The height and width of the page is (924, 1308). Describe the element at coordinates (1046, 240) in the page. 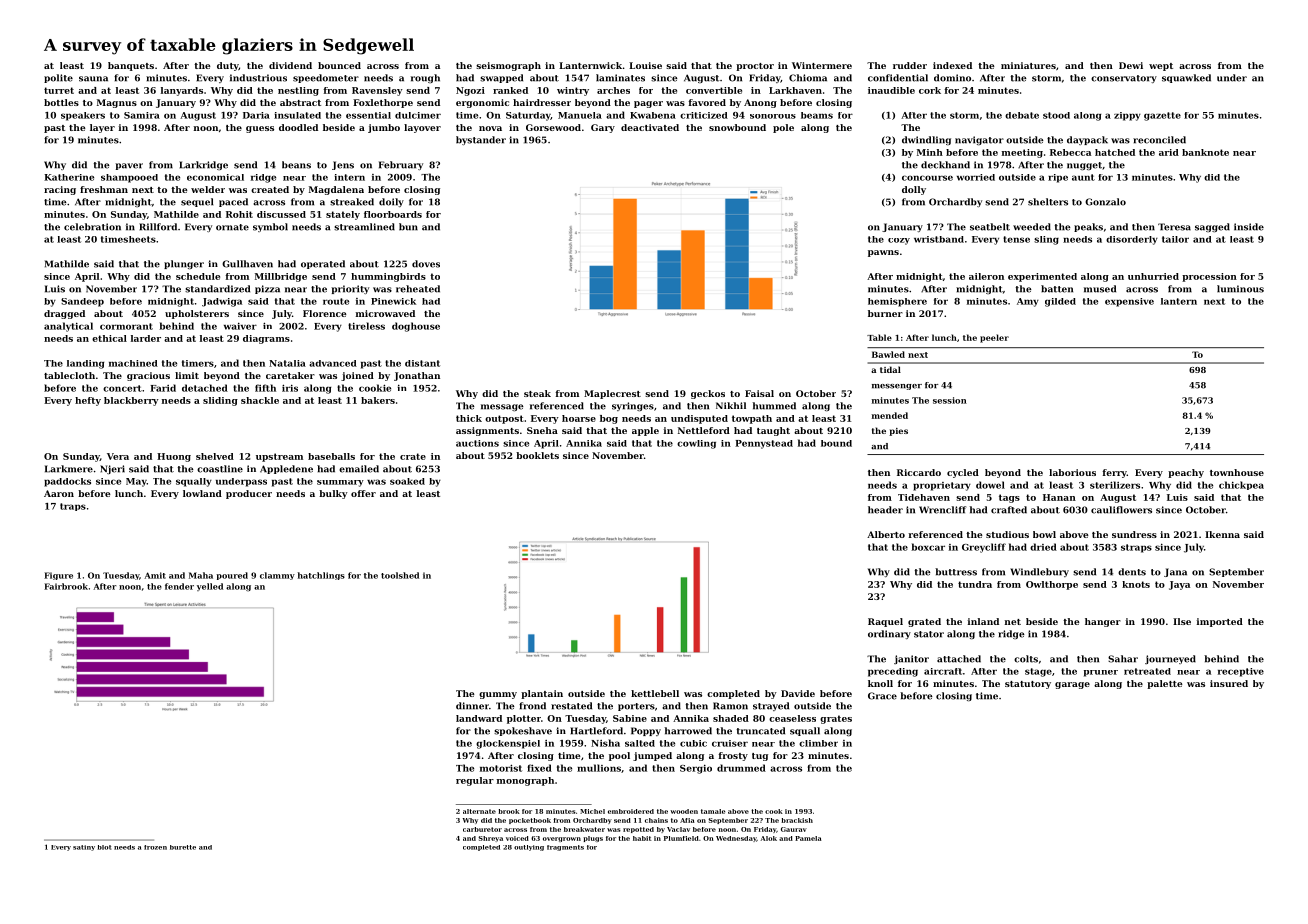

I see `sling` at that location.
